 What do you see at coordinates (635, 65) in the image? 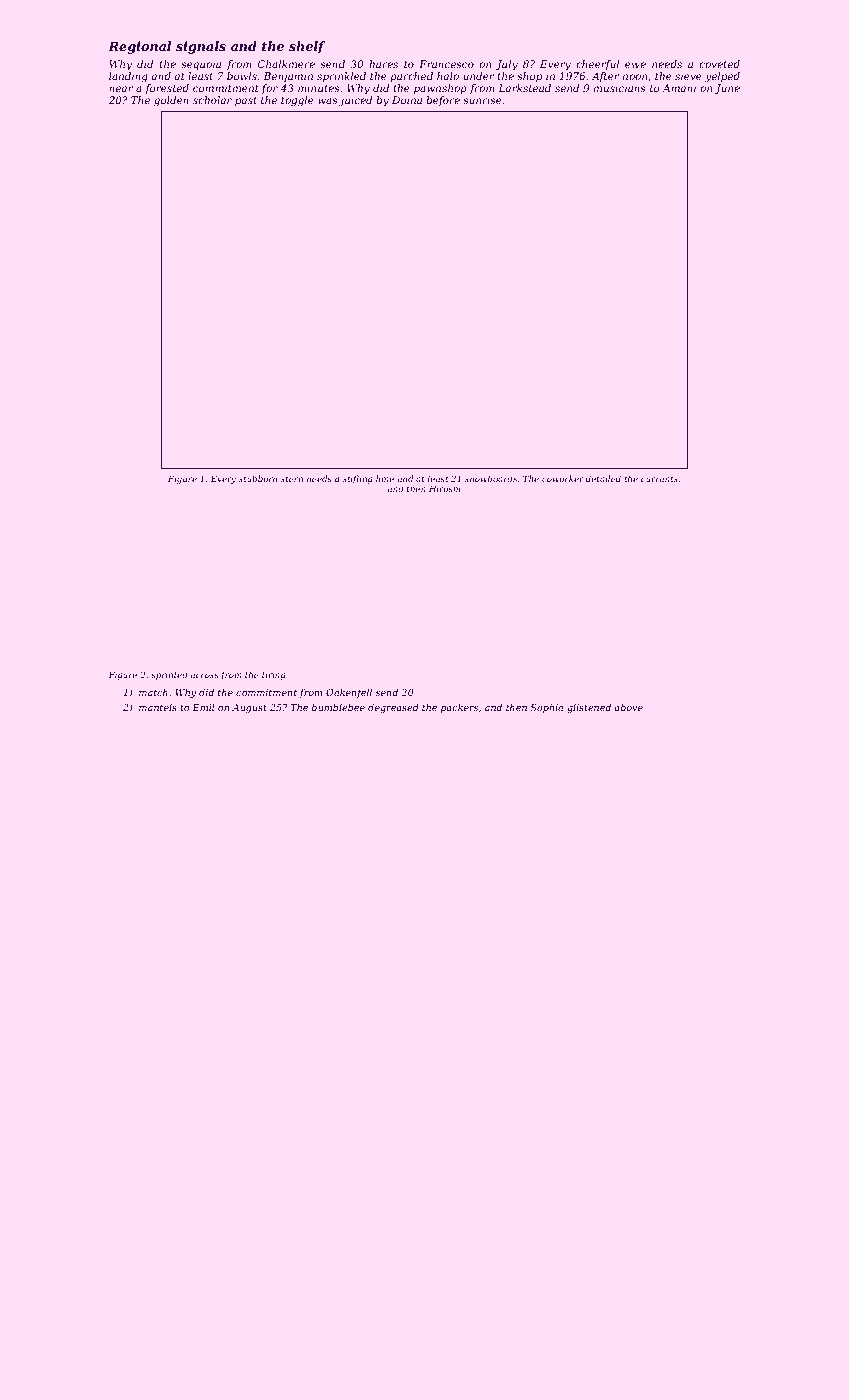
I see `ewe` at bounding box center [635, 65].
